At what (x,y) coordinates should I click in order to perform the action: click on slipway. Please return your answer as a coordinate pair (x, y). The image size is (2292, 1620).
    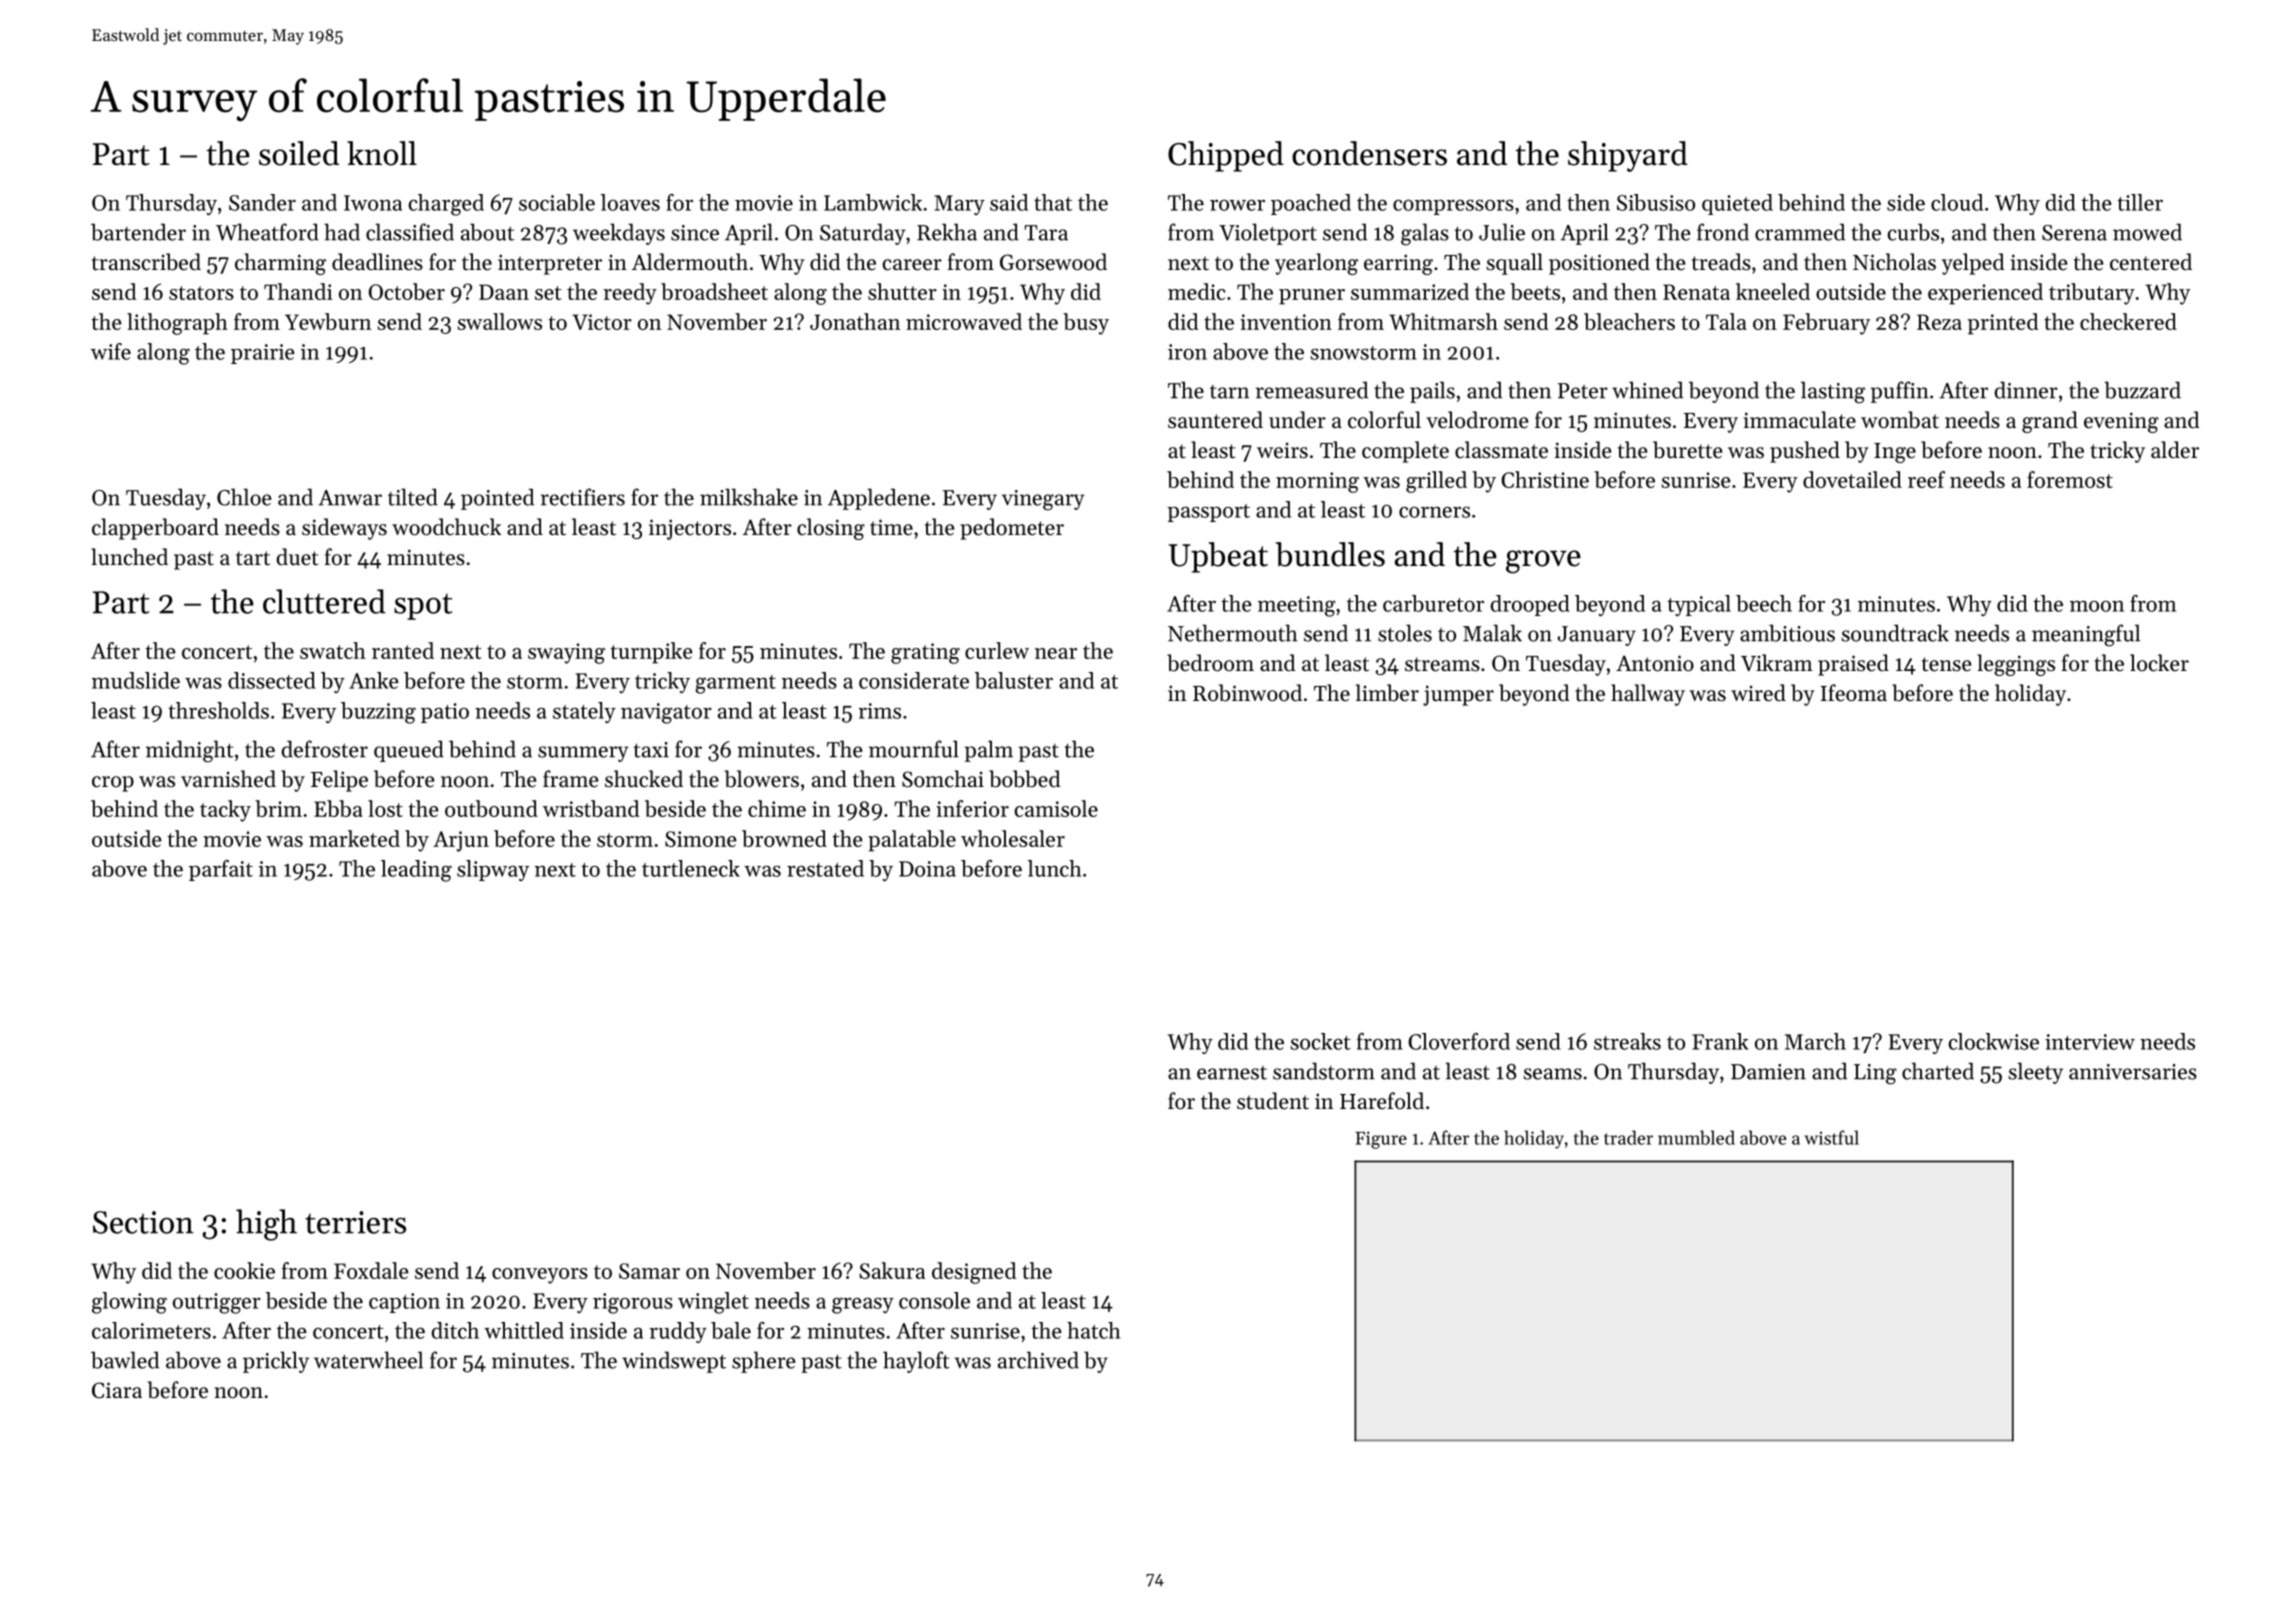
    Looking at the image, I should click on (493, 870).
